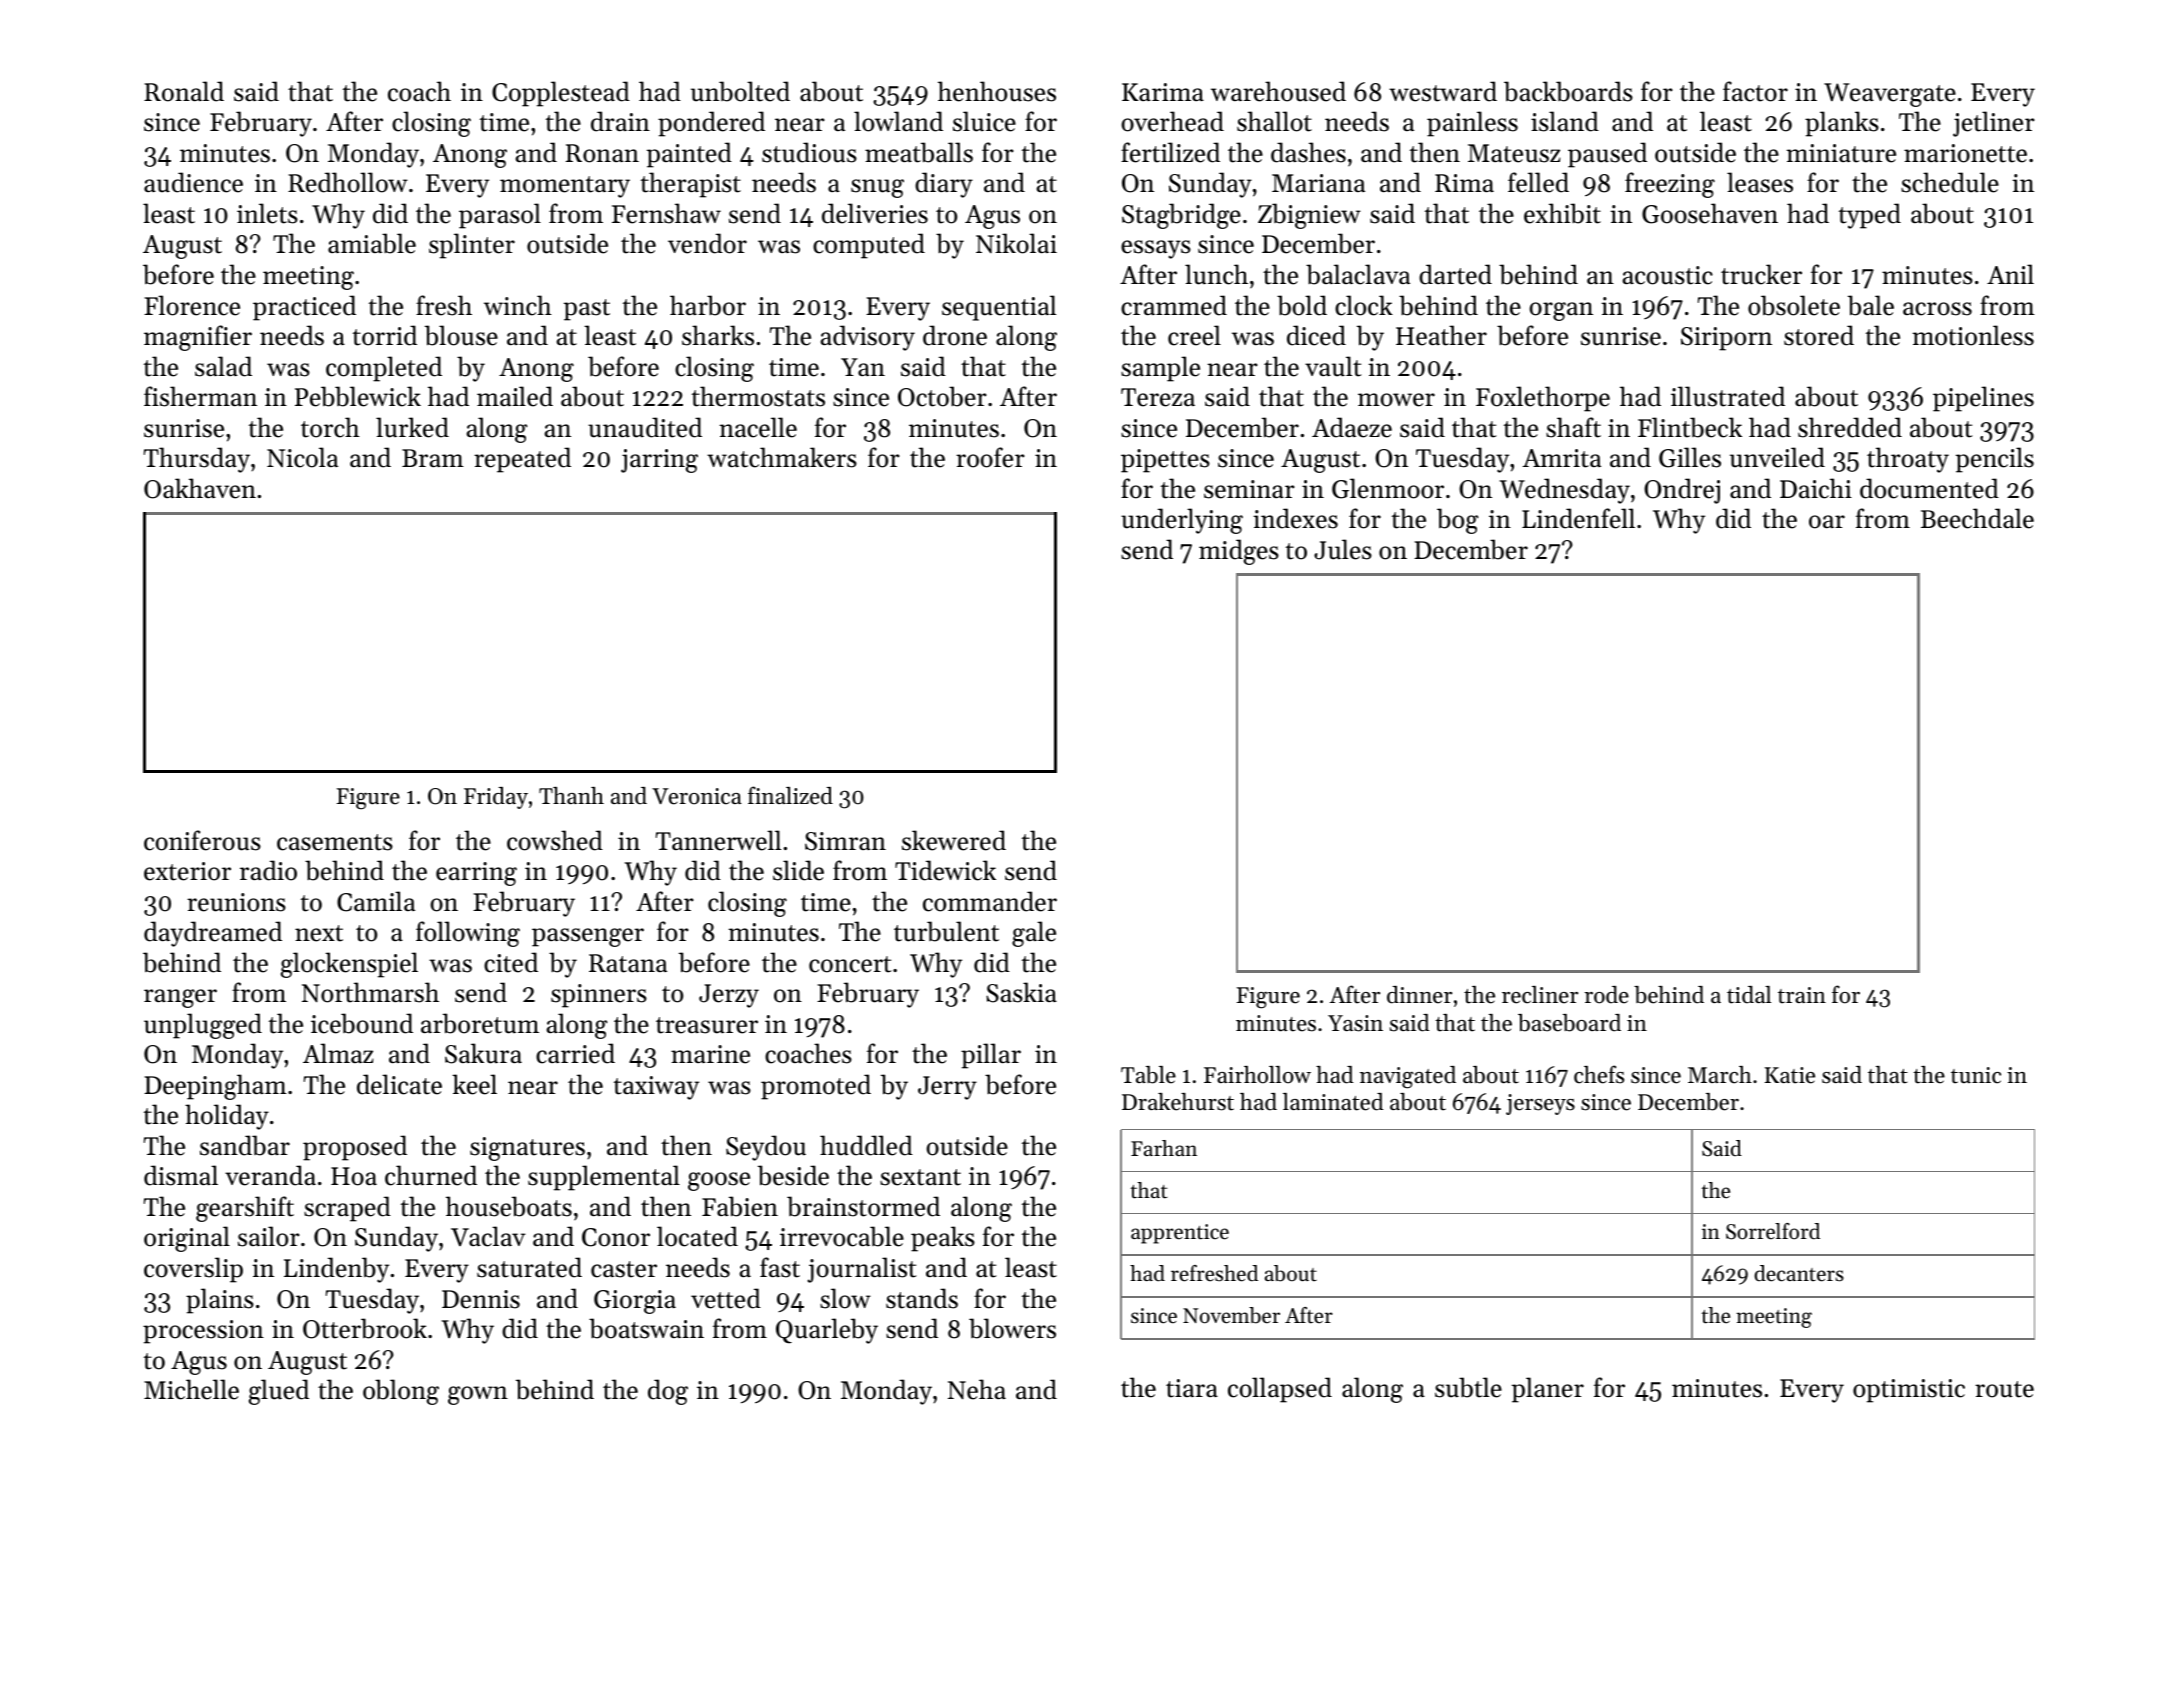 This document has width=2178, height=1683. Describe the element at coordinates (1950, 182) in the document. I see `schedule` at that location.
